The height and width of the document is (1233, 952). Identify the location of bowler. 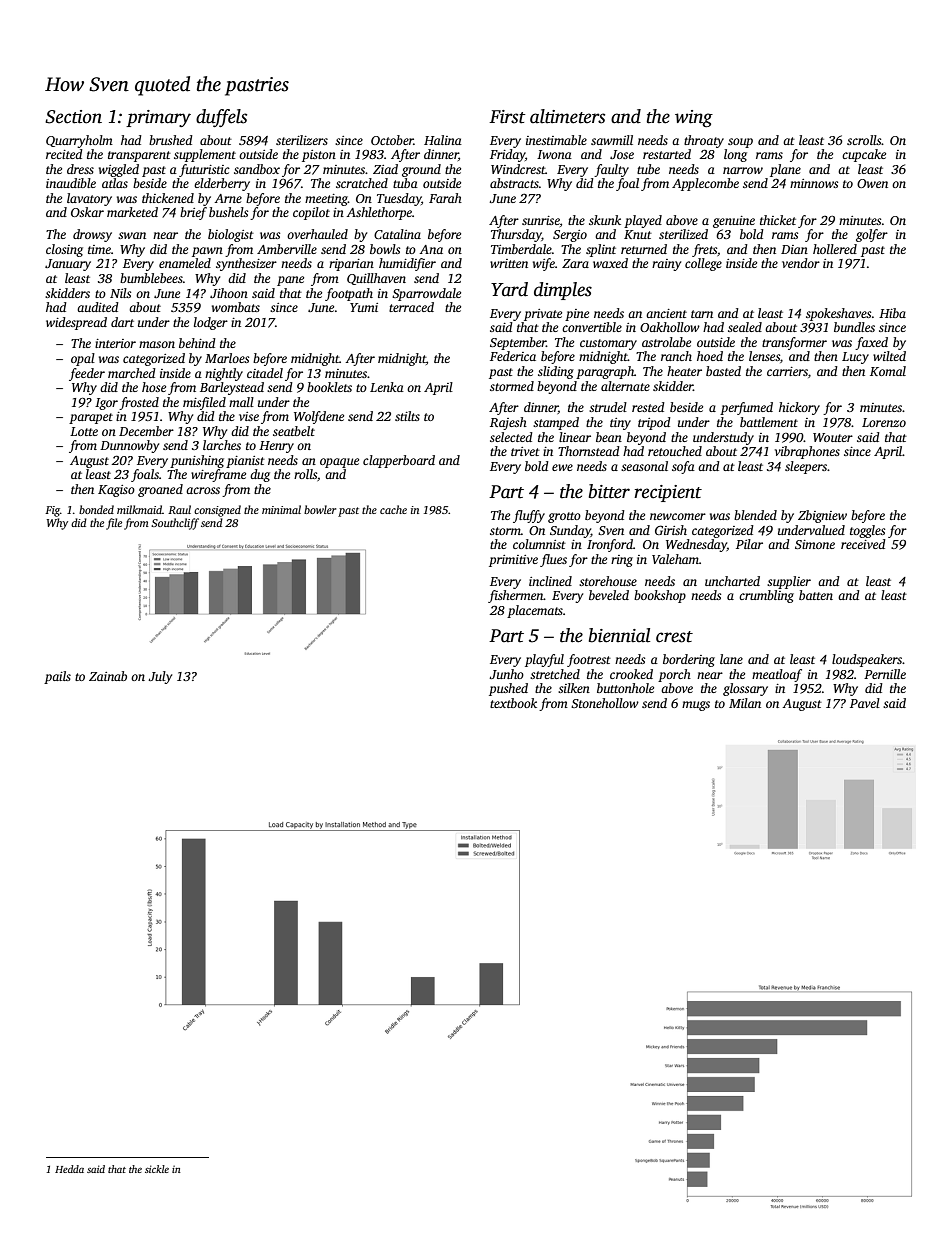
(320, 509).
